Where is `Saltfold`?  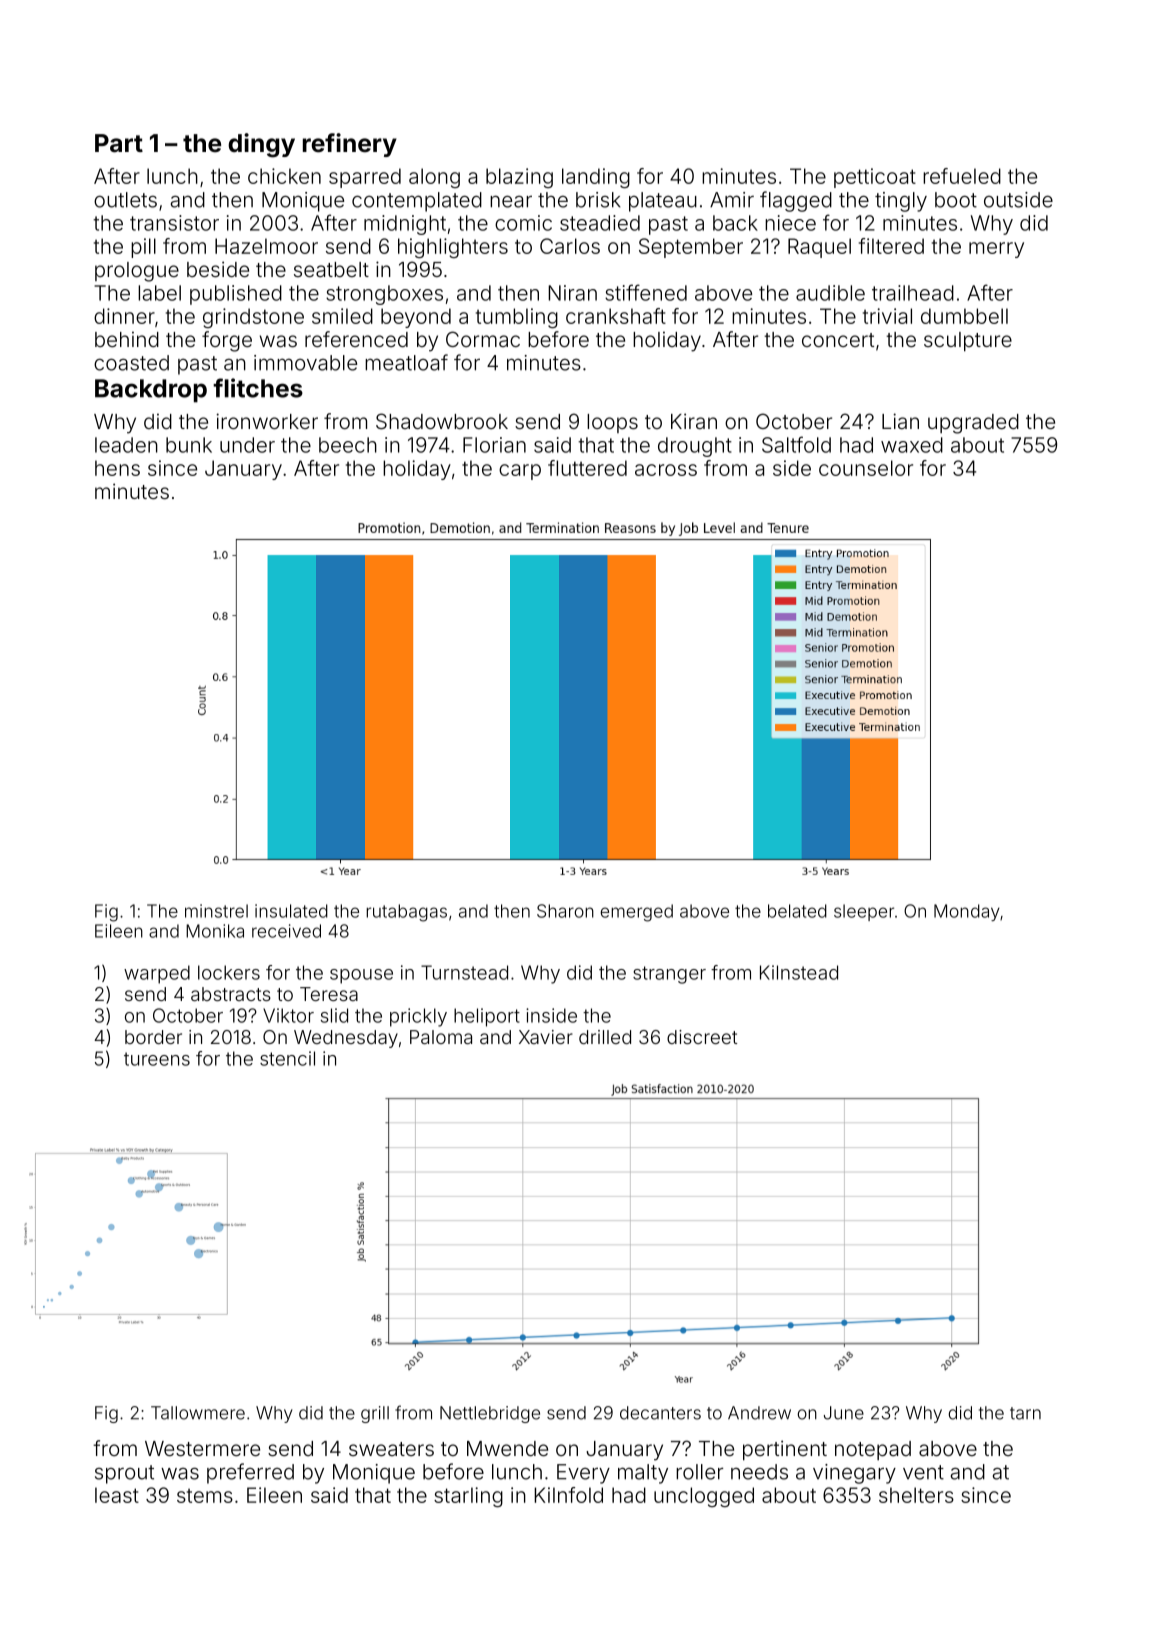
Saltfold is located at coordinates (796, 444).
